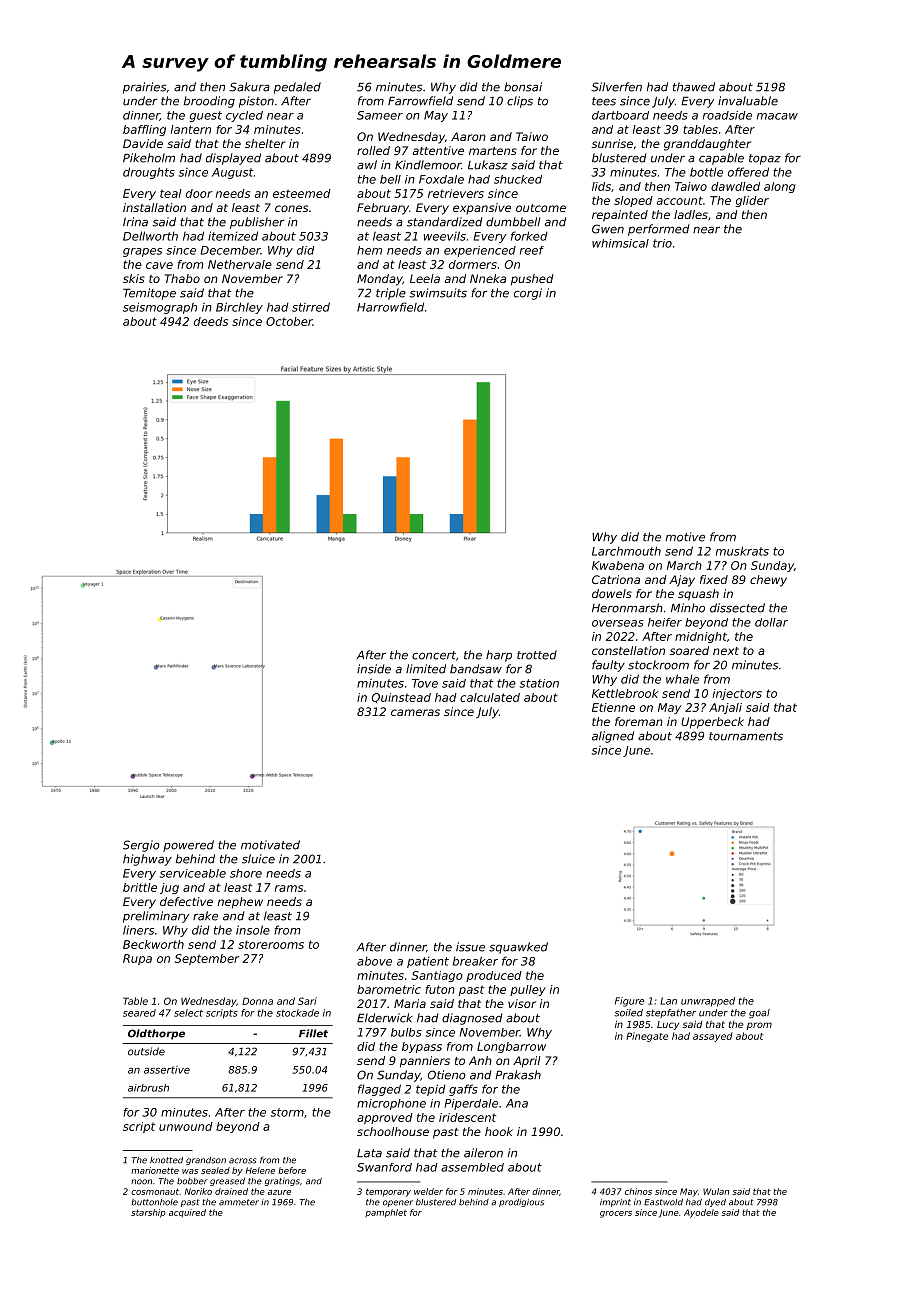  What do you see at coordinates (150, 236) in the screenshot?
I see `Dellworth` at bounding box center [150, 236].
